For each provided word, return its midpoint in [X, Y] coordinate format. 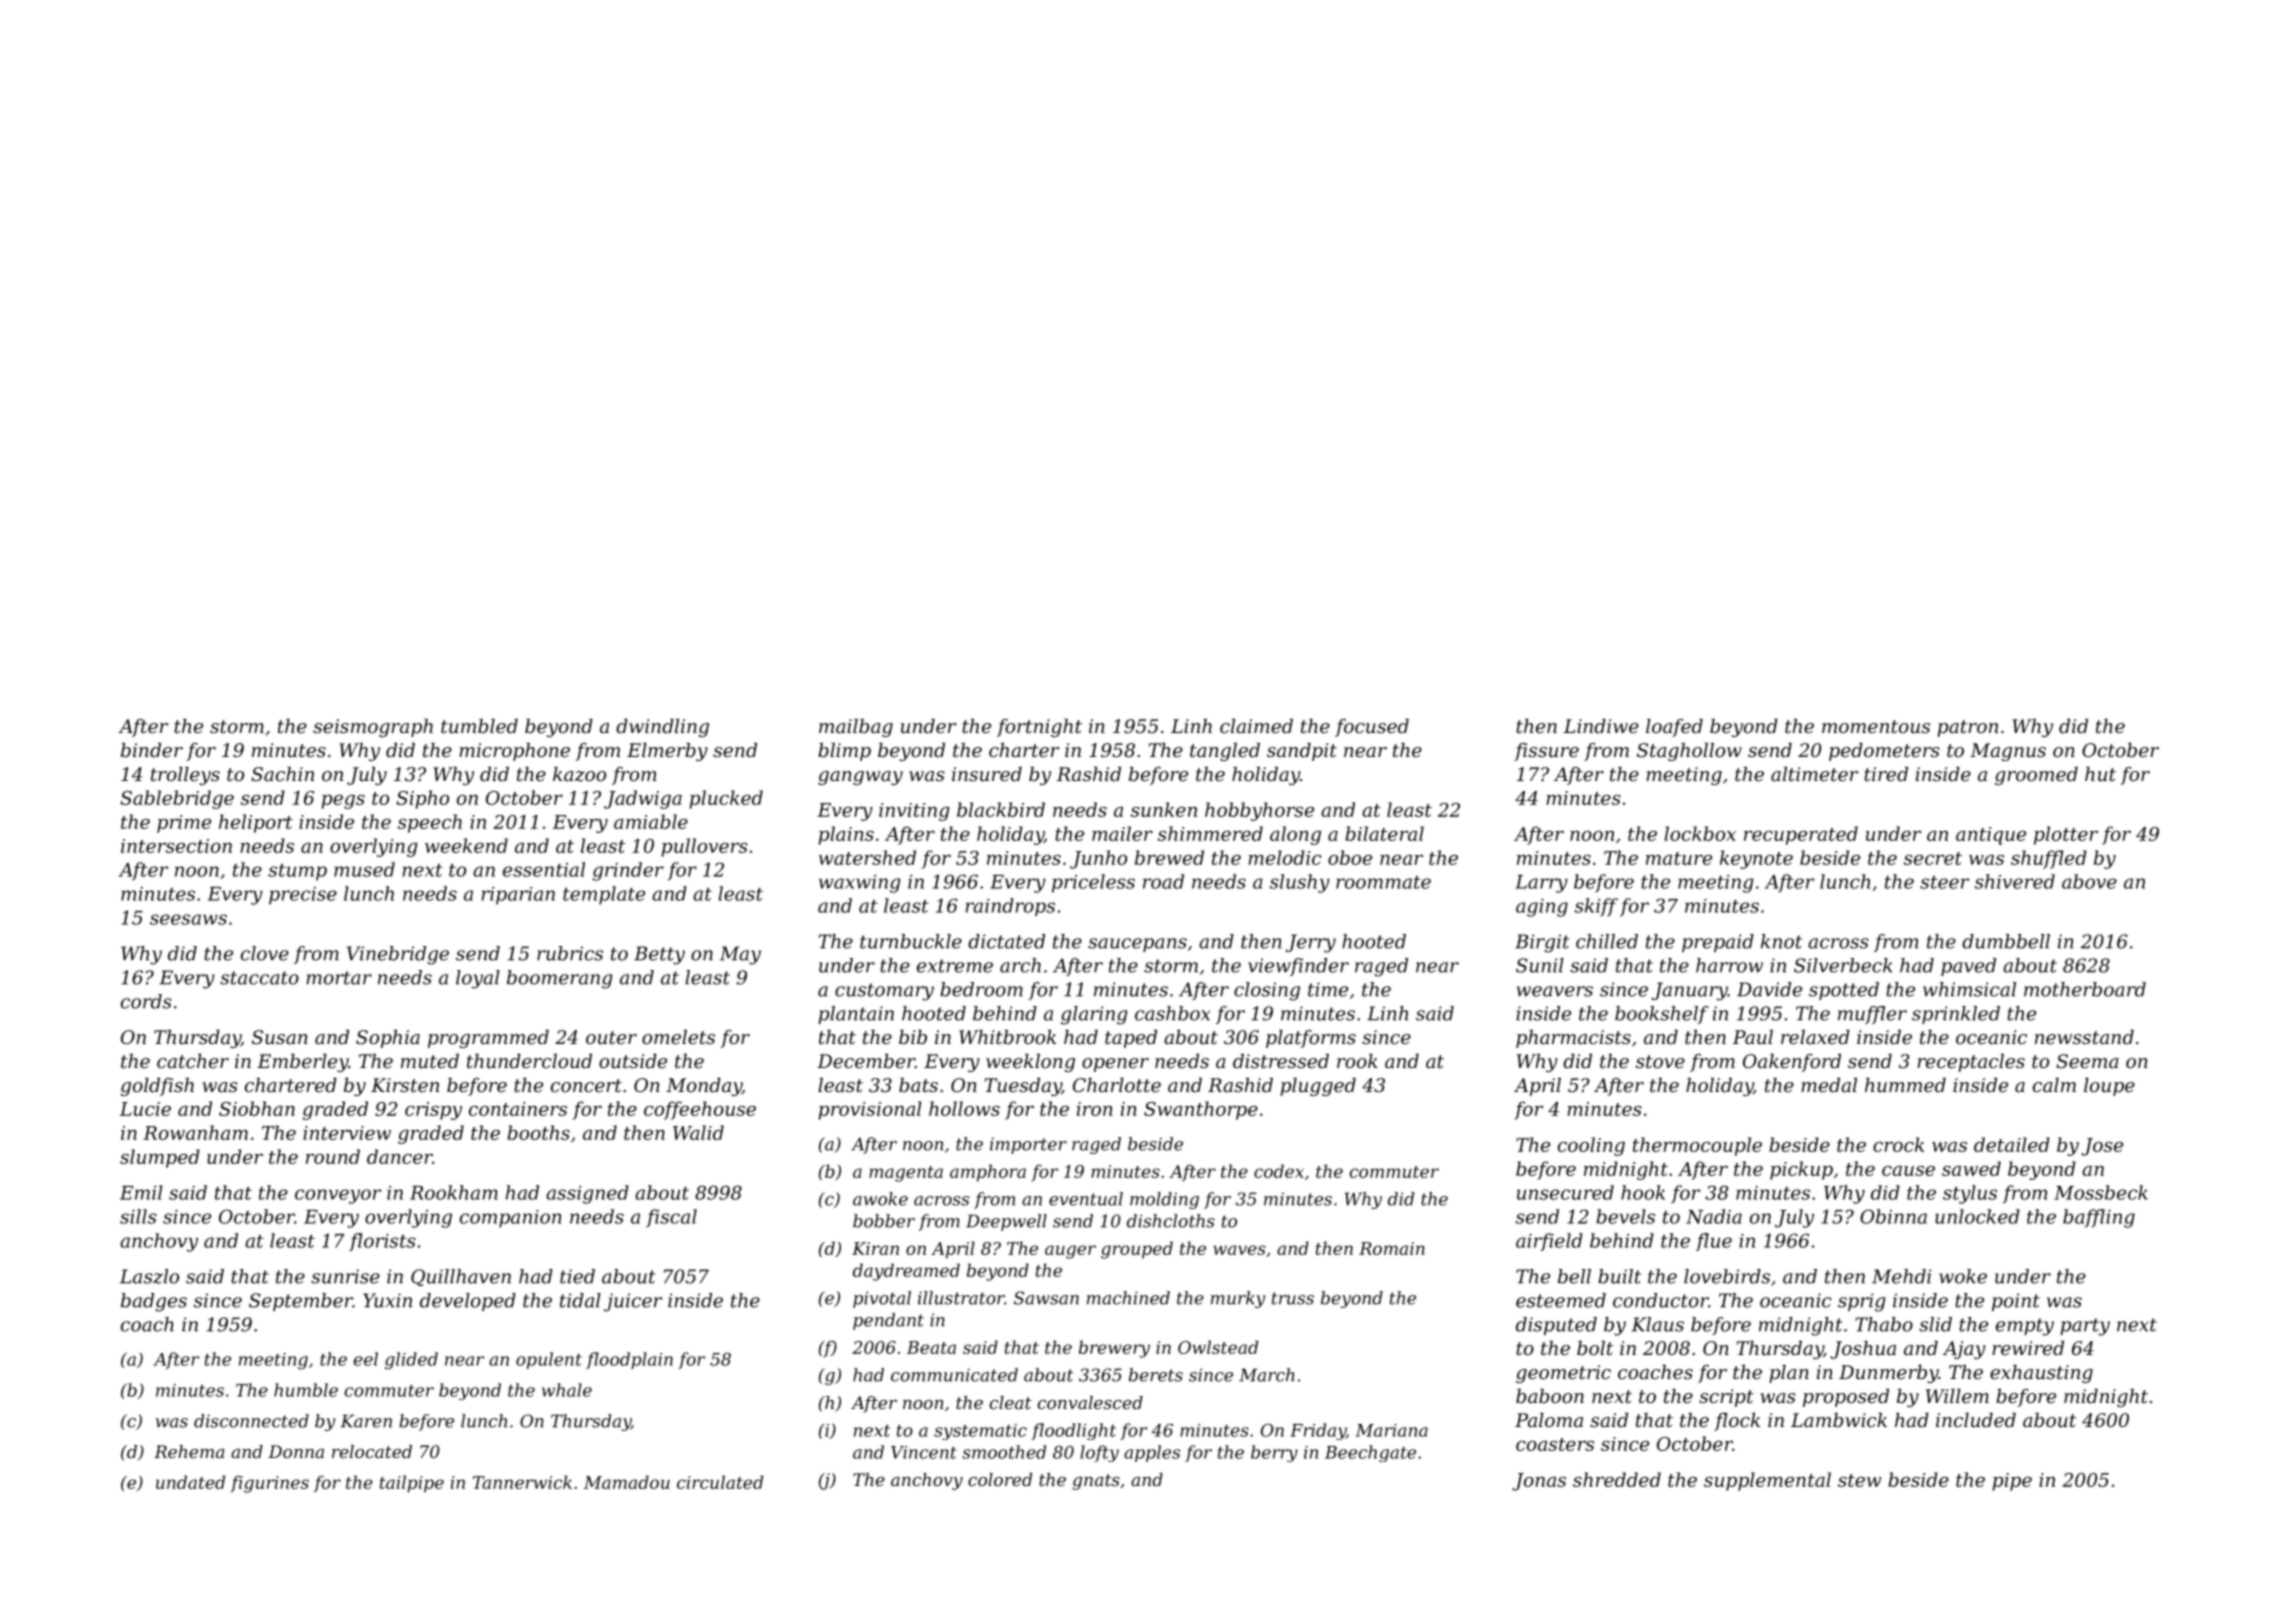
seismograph [373, 728]
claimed [1256, 726]
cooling [1591, 1146]
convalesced [1090, 1402]
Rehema [189, 1451]
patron [1967, 728]
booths [538, 1132]
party [2085, 1327]
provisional [870, 1110]
